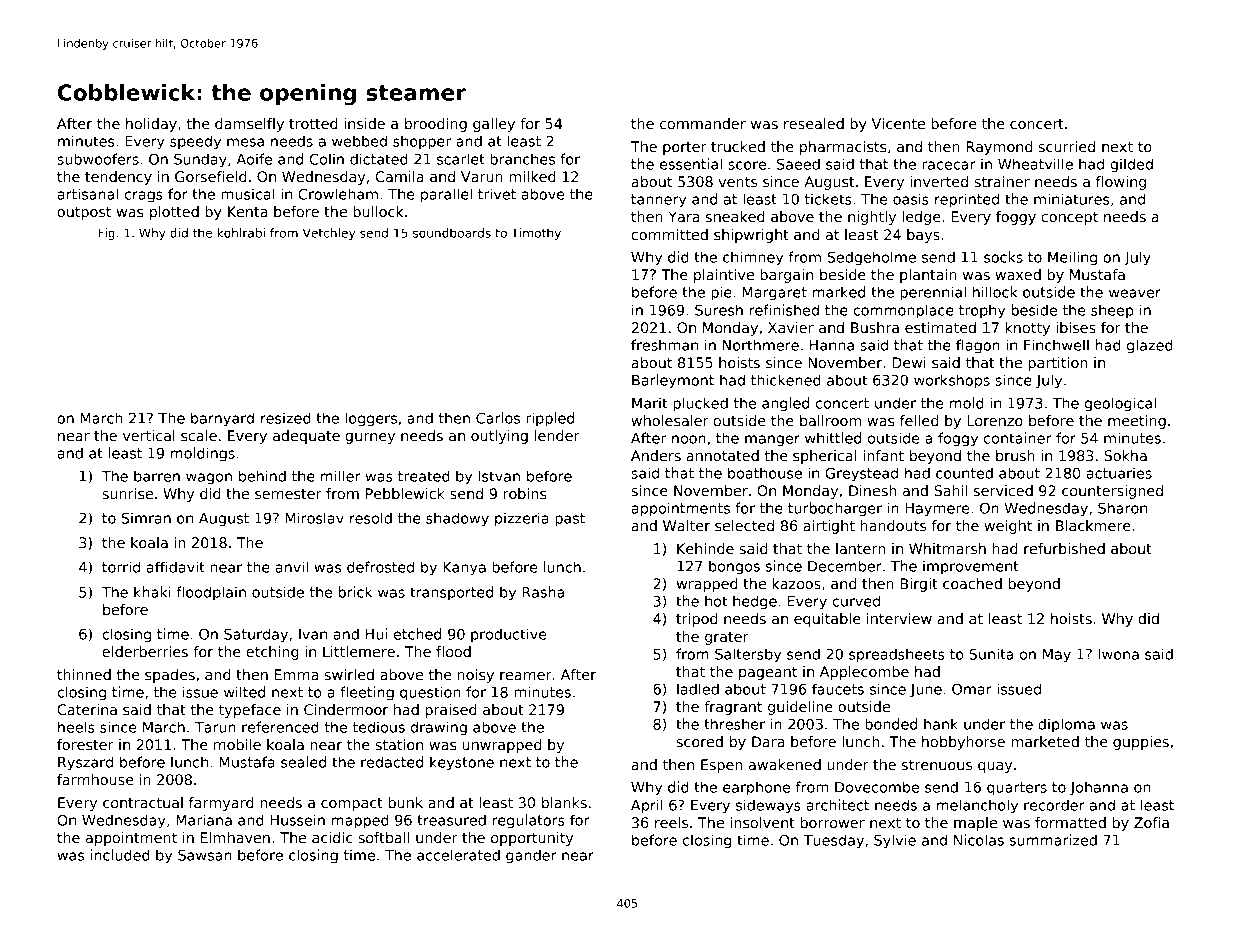  What do you see at coordinates (949, 165) in the document?
I see `racecar` at bounding box center [949, 165].
